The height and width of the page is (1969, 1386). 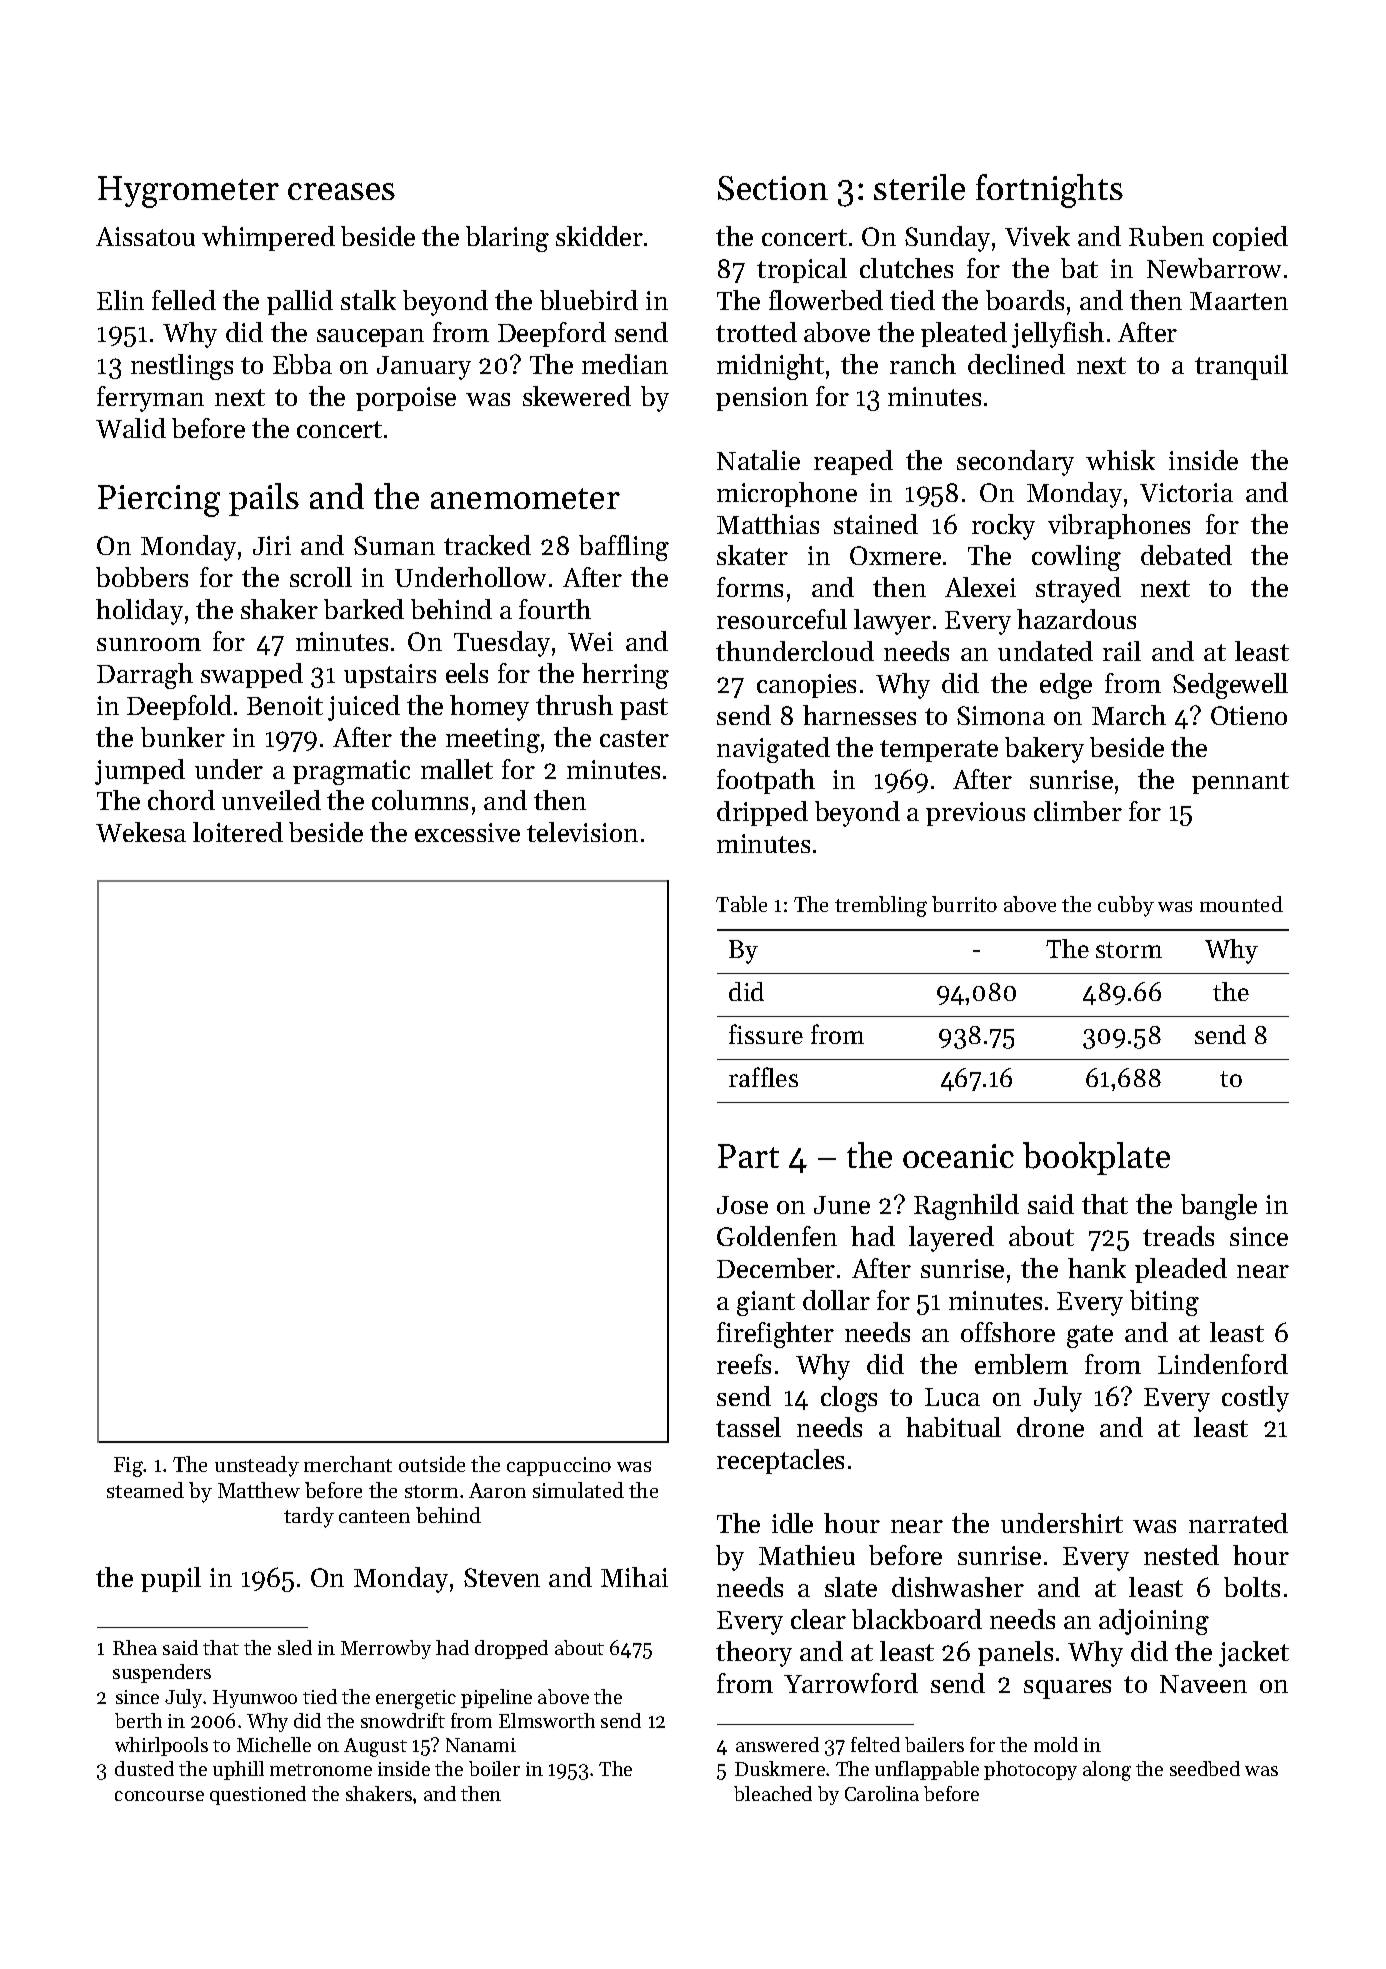 What do you see at coordinates (1223, 1364) in the page?
I see `Lindenford` at bounding box center [1223, 1364].
